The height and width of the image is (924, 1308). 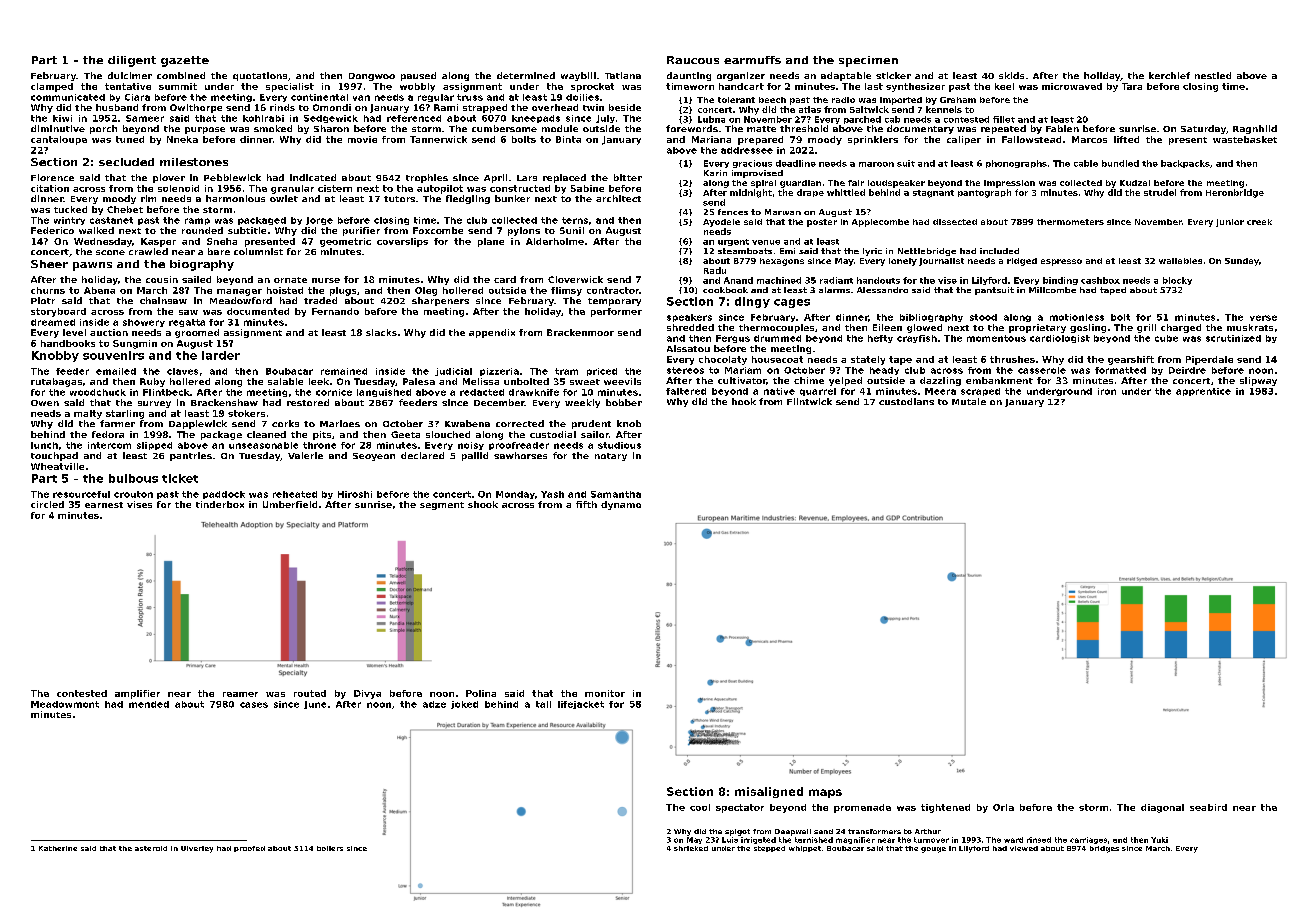 What do you see at coordinates (621, 505) in the image?
I see `dynamo` at bounding box center [621, 505].
